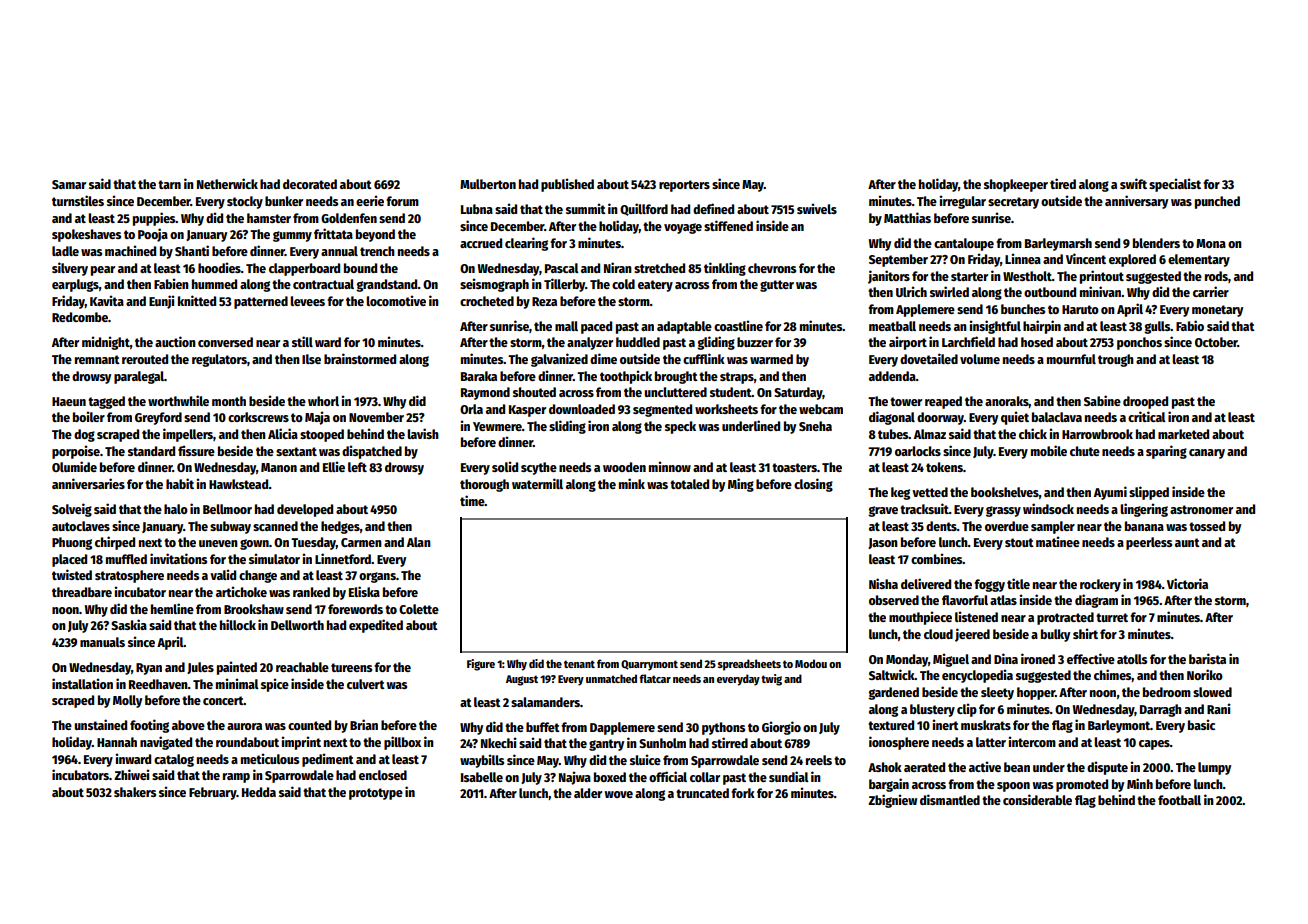 The image size is (1308, 924). What do you see at coordinates (582, 409) in the screenshot?
I see `downloaded` at bounding box center [582, 409].
